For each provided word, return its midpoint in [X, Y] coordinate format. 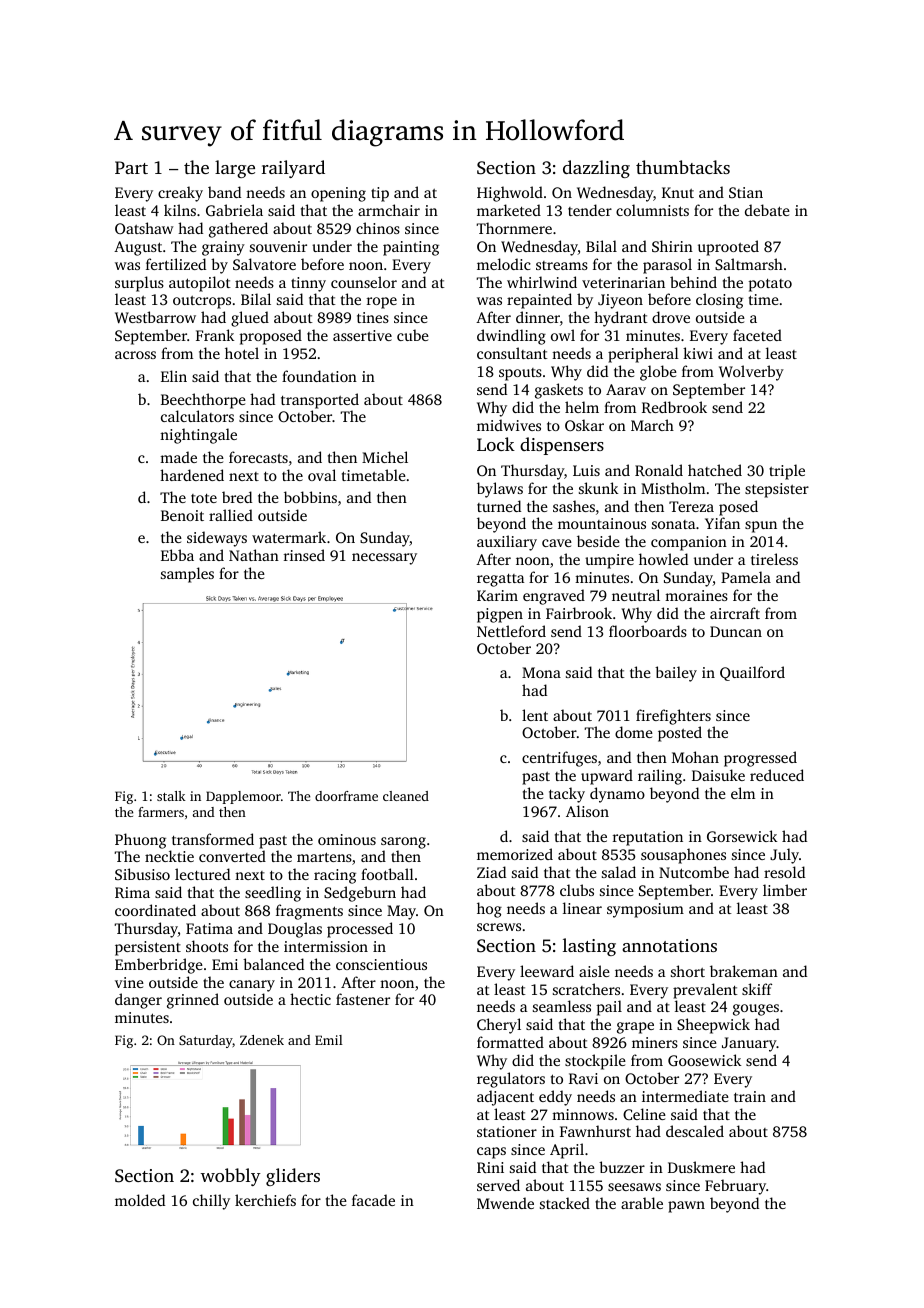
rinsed [304, 555]
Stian [746, 192]
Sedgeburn [360, 894]
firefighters [673, 717]
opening [338, 194]
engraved [554, 597]
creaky [180, 194]
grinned [193, 1001]
